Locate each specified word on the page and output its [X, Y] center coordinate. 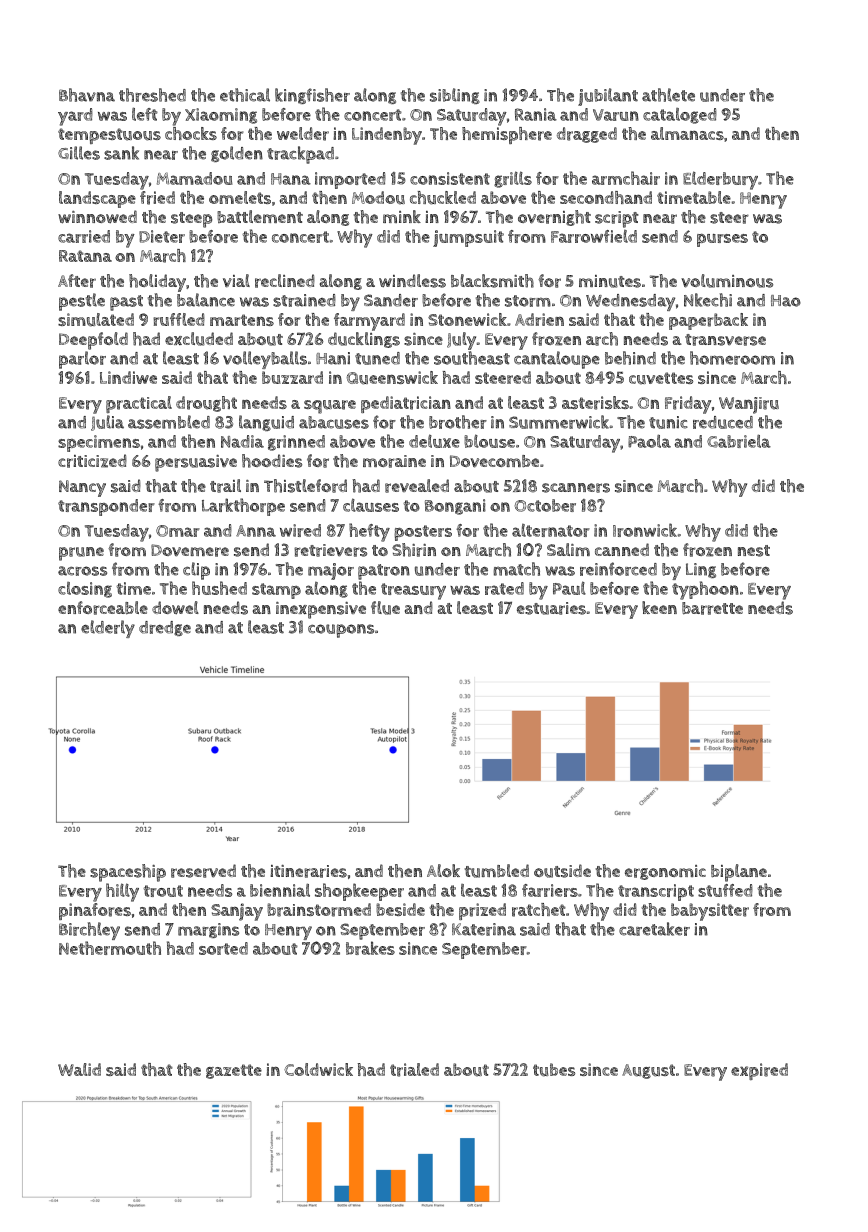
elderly [108, 629]
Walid [79, 1069]
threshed [152, 95]
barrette [712, 608]
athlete [668, 95]
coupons [341, 631]
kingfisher [312, 96]
